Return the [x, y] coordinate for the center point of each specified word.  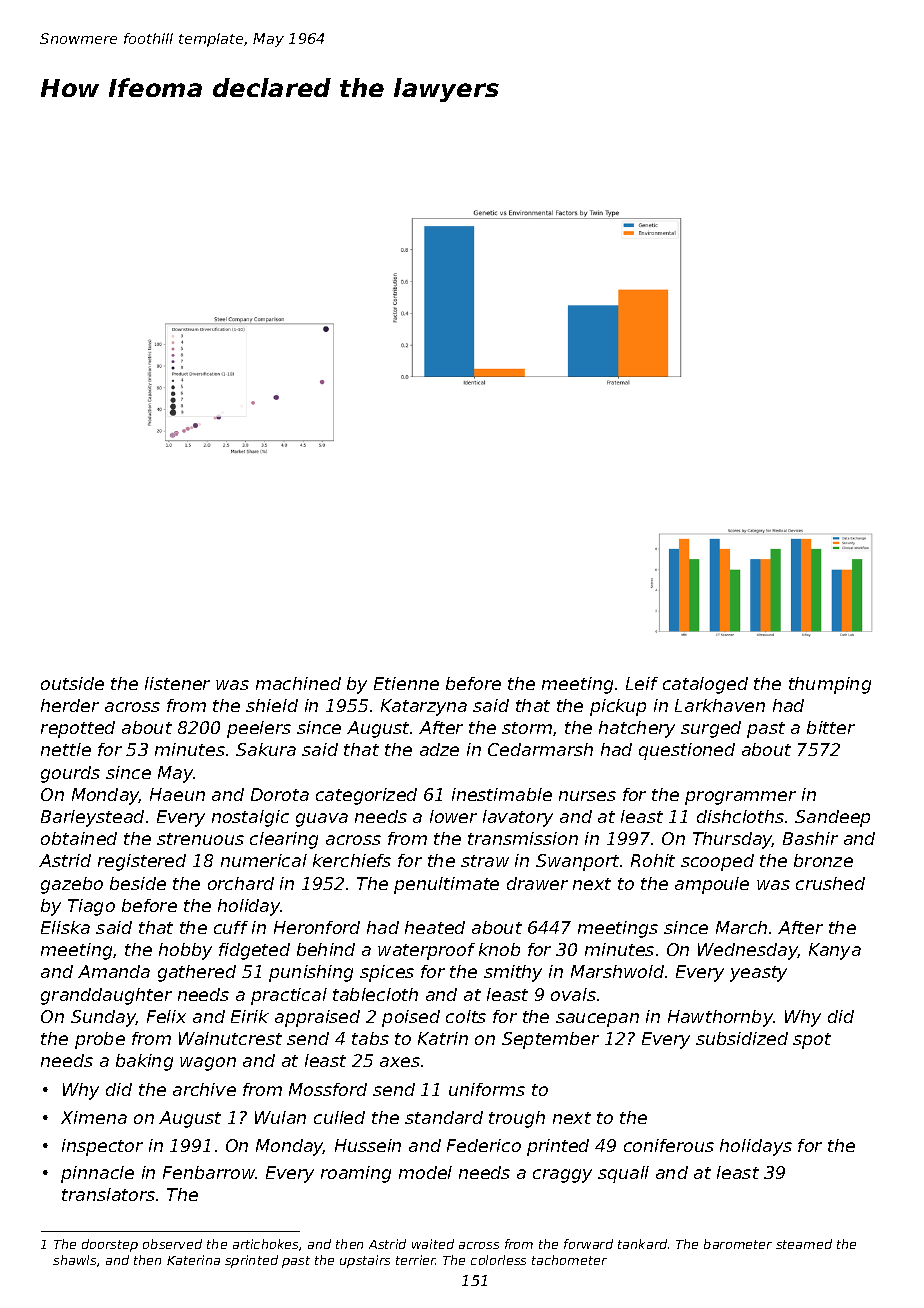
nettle [66, 749]
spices [387, 973]
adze [439, 749]
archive [204, 1089]
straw [485, 861]
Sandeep [832, 818]
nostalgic [250, 818]
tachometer [569, 1260]
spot [812, 1041]
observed [172, 1244]
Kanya [835, 951]
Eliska [65, 927]
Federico [484, 1145]
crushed [830, 883]
